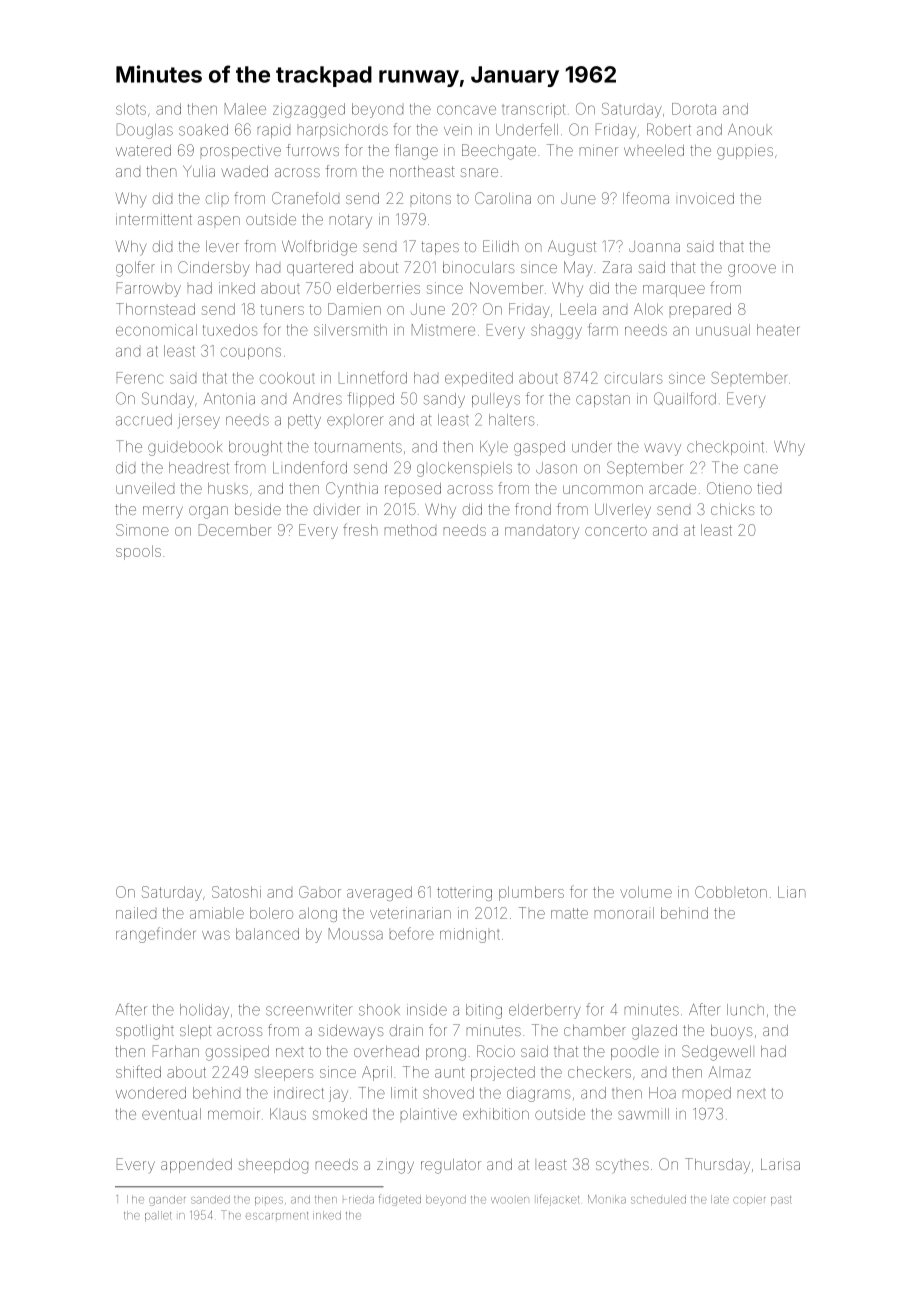 The height and width of the image is (1308, 924). Describe the element at coordinates (531, 893) in the image. I see `plumbers` at that location.
